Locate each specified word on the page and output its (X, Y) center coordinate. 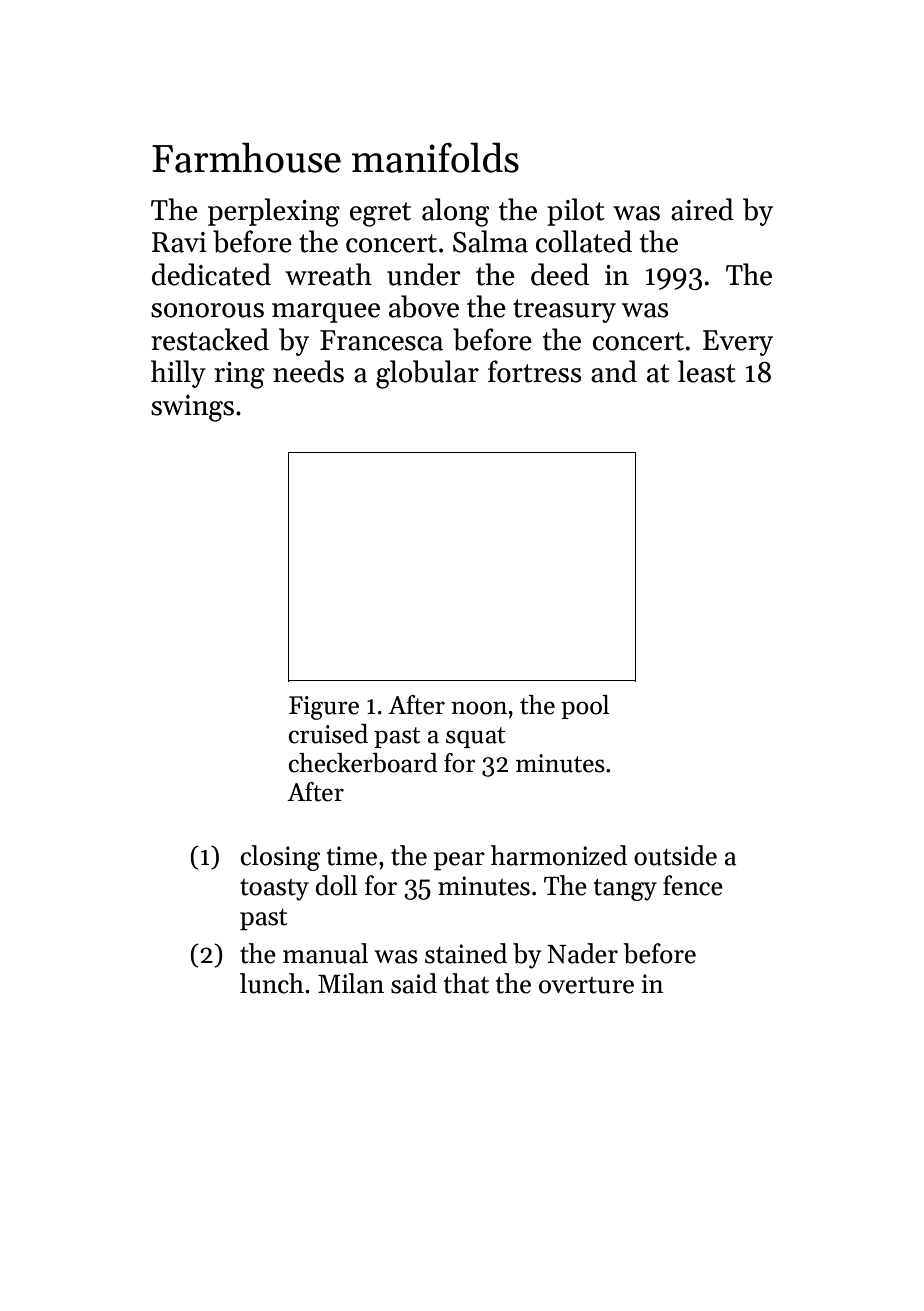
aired (702, 209)
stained (466, 953)
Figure (324, 708)
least (707, 371)
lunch (272, 983)
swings (192, 408)
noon (479, 708)
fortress (534, 371)
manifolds (435, 157)
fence (693, 885)
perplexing (274, 212)
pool (585, 707)
